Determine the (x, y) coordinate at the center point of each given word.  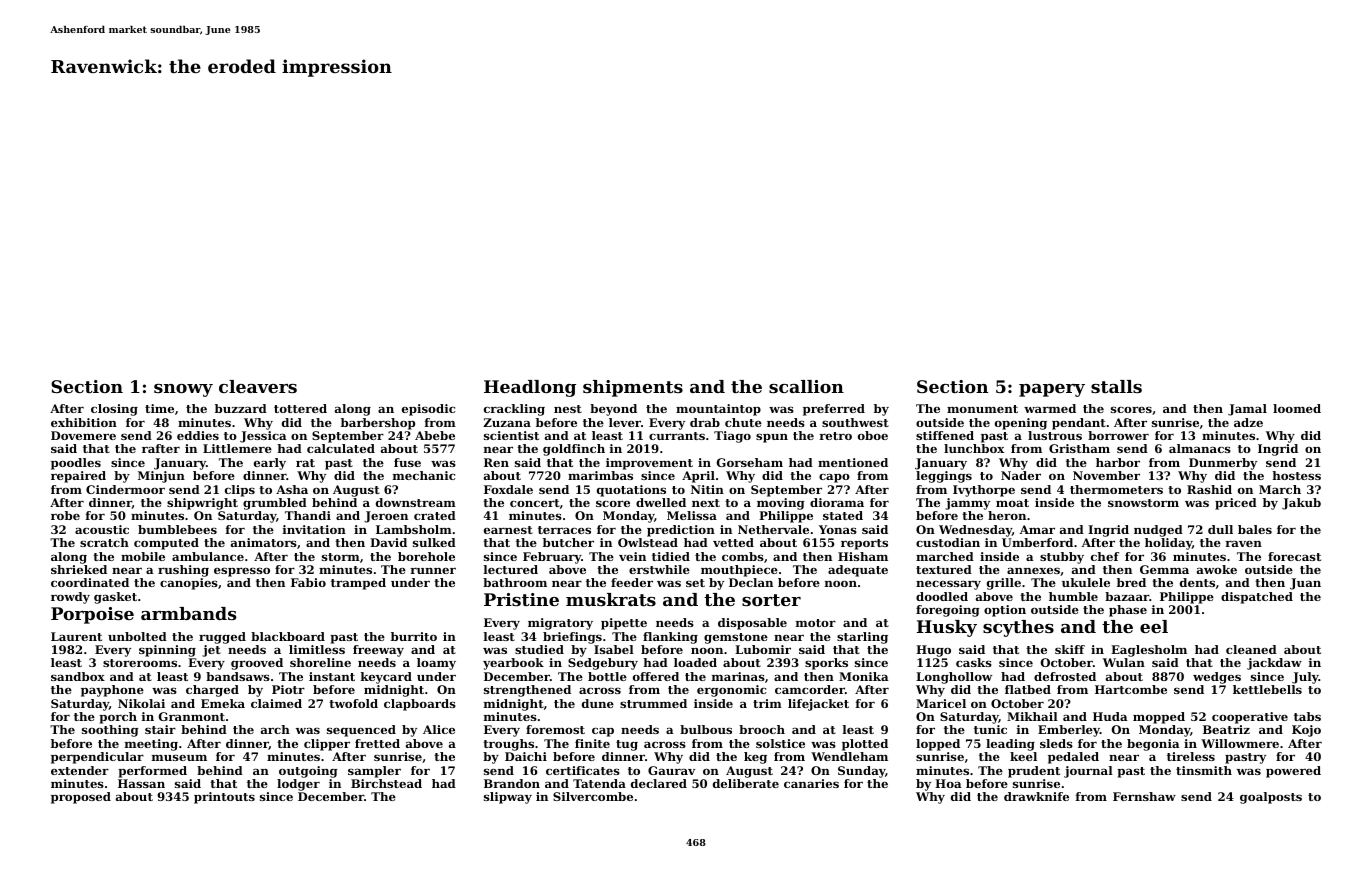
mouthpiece (739, 571)
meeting (151, 745)
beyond (613, 410)
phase (1128, 611)
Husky (947, 628)
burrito (414, 636)
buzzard (241, 408)
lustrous (1055, 435)
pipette (624, 624)
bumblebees (177, 529)
